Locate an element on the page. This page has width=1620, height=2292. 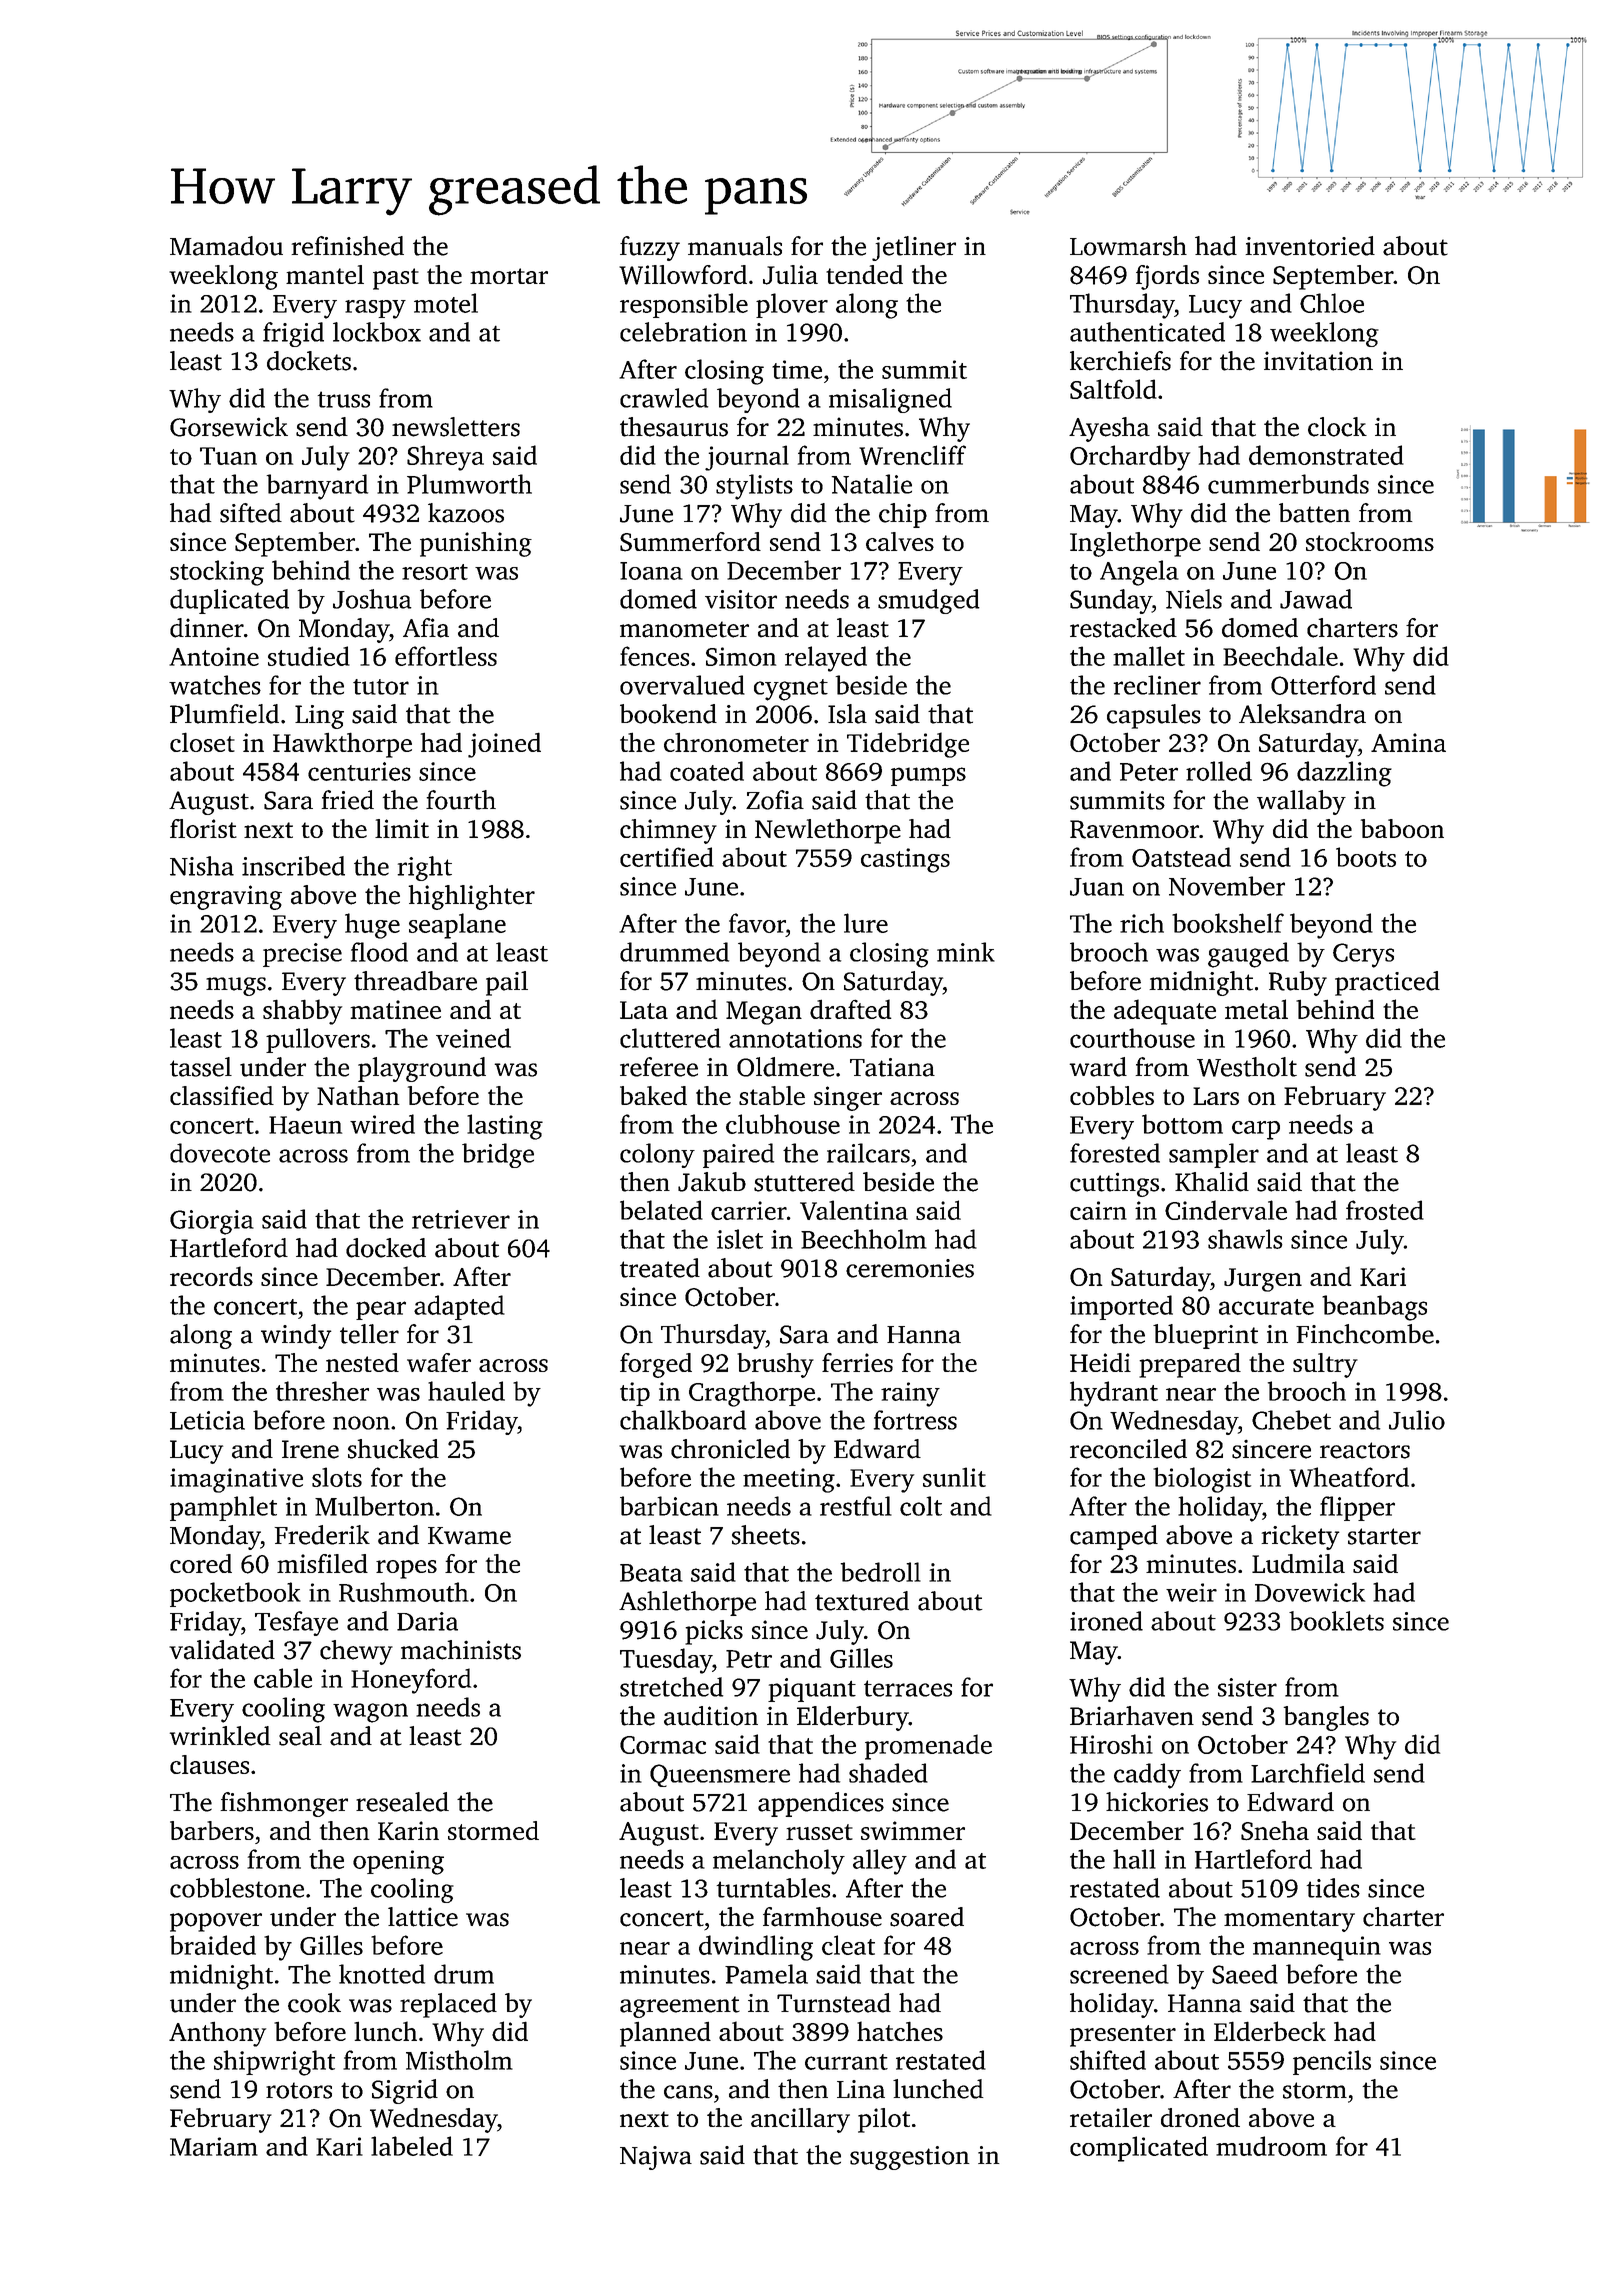
effortless is located at coordinates (446, 656).
